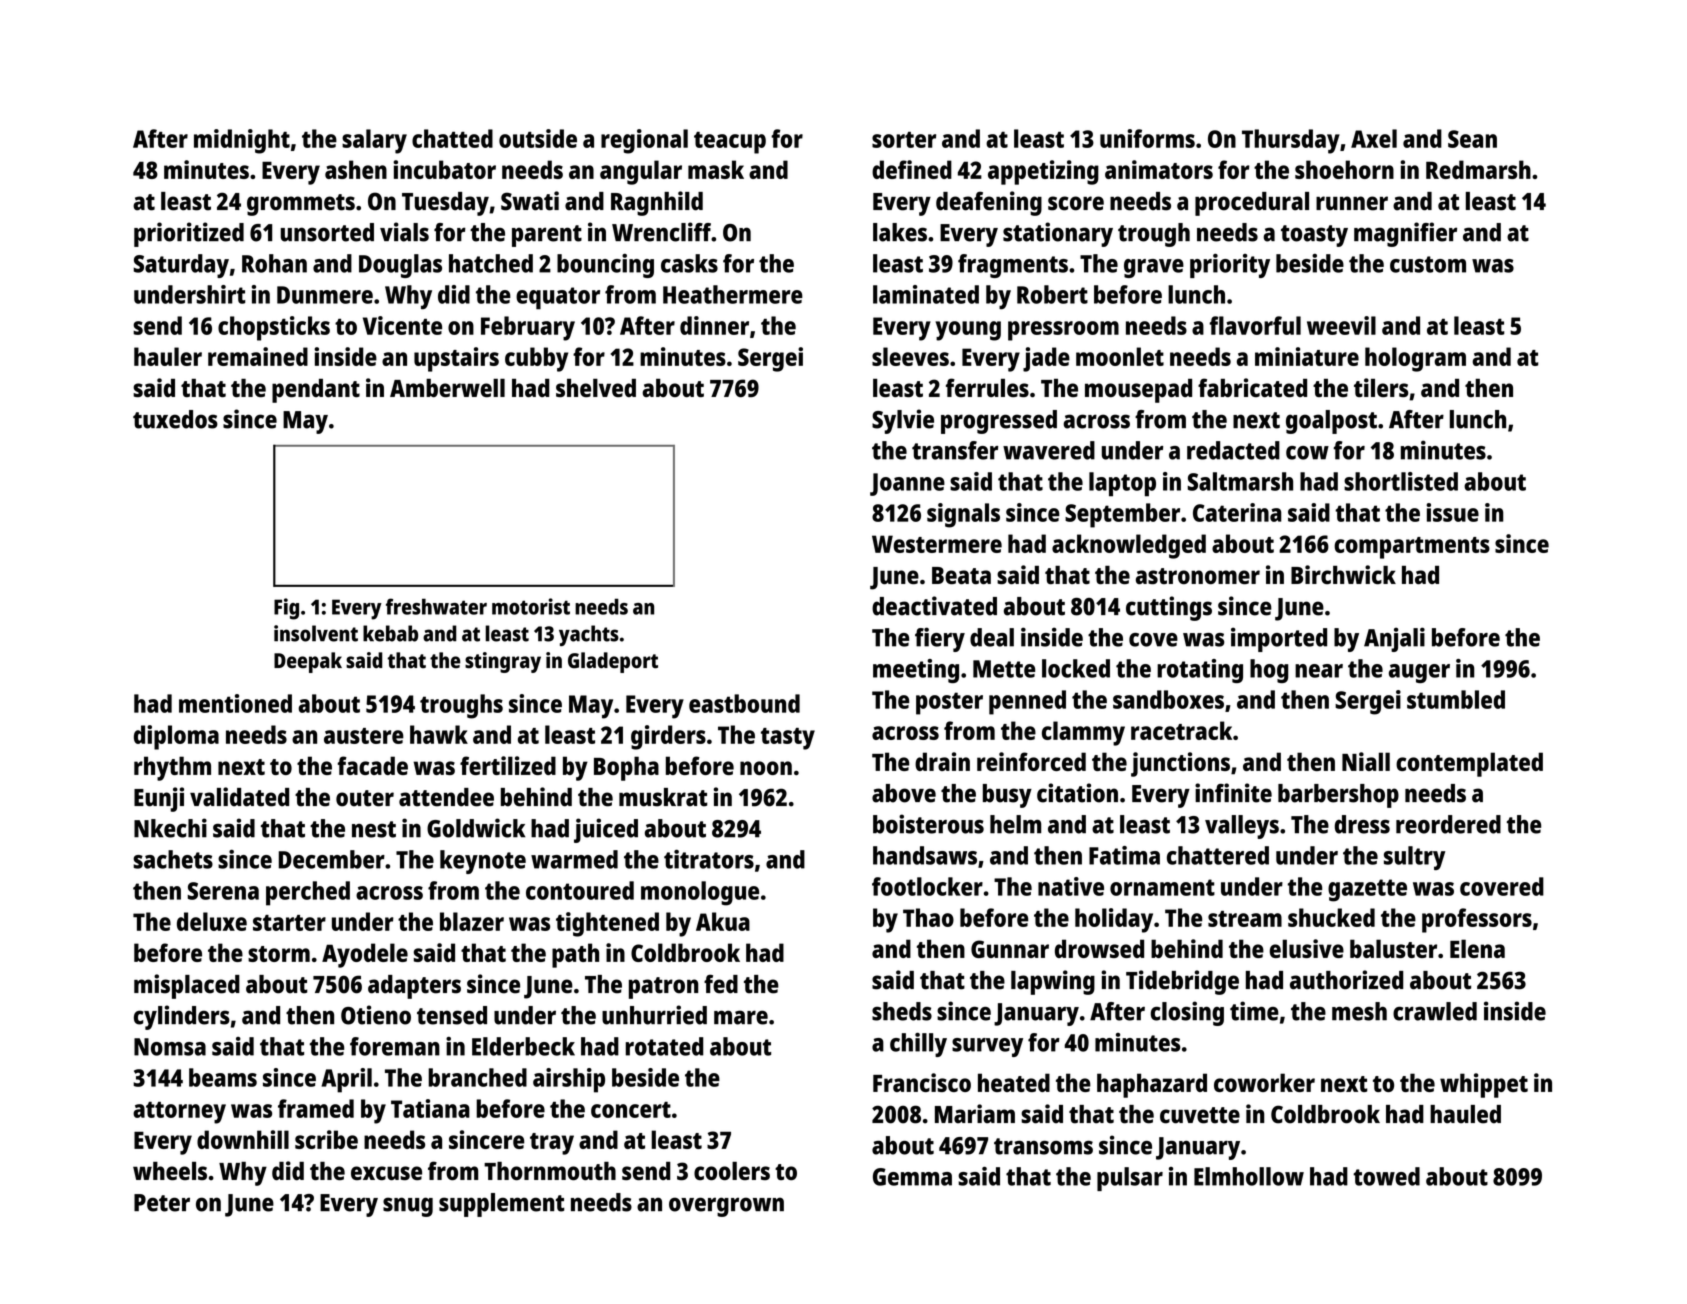  Describe the element at coordinates (242, 141) in the screenshot. I see `midnight` at that location.
